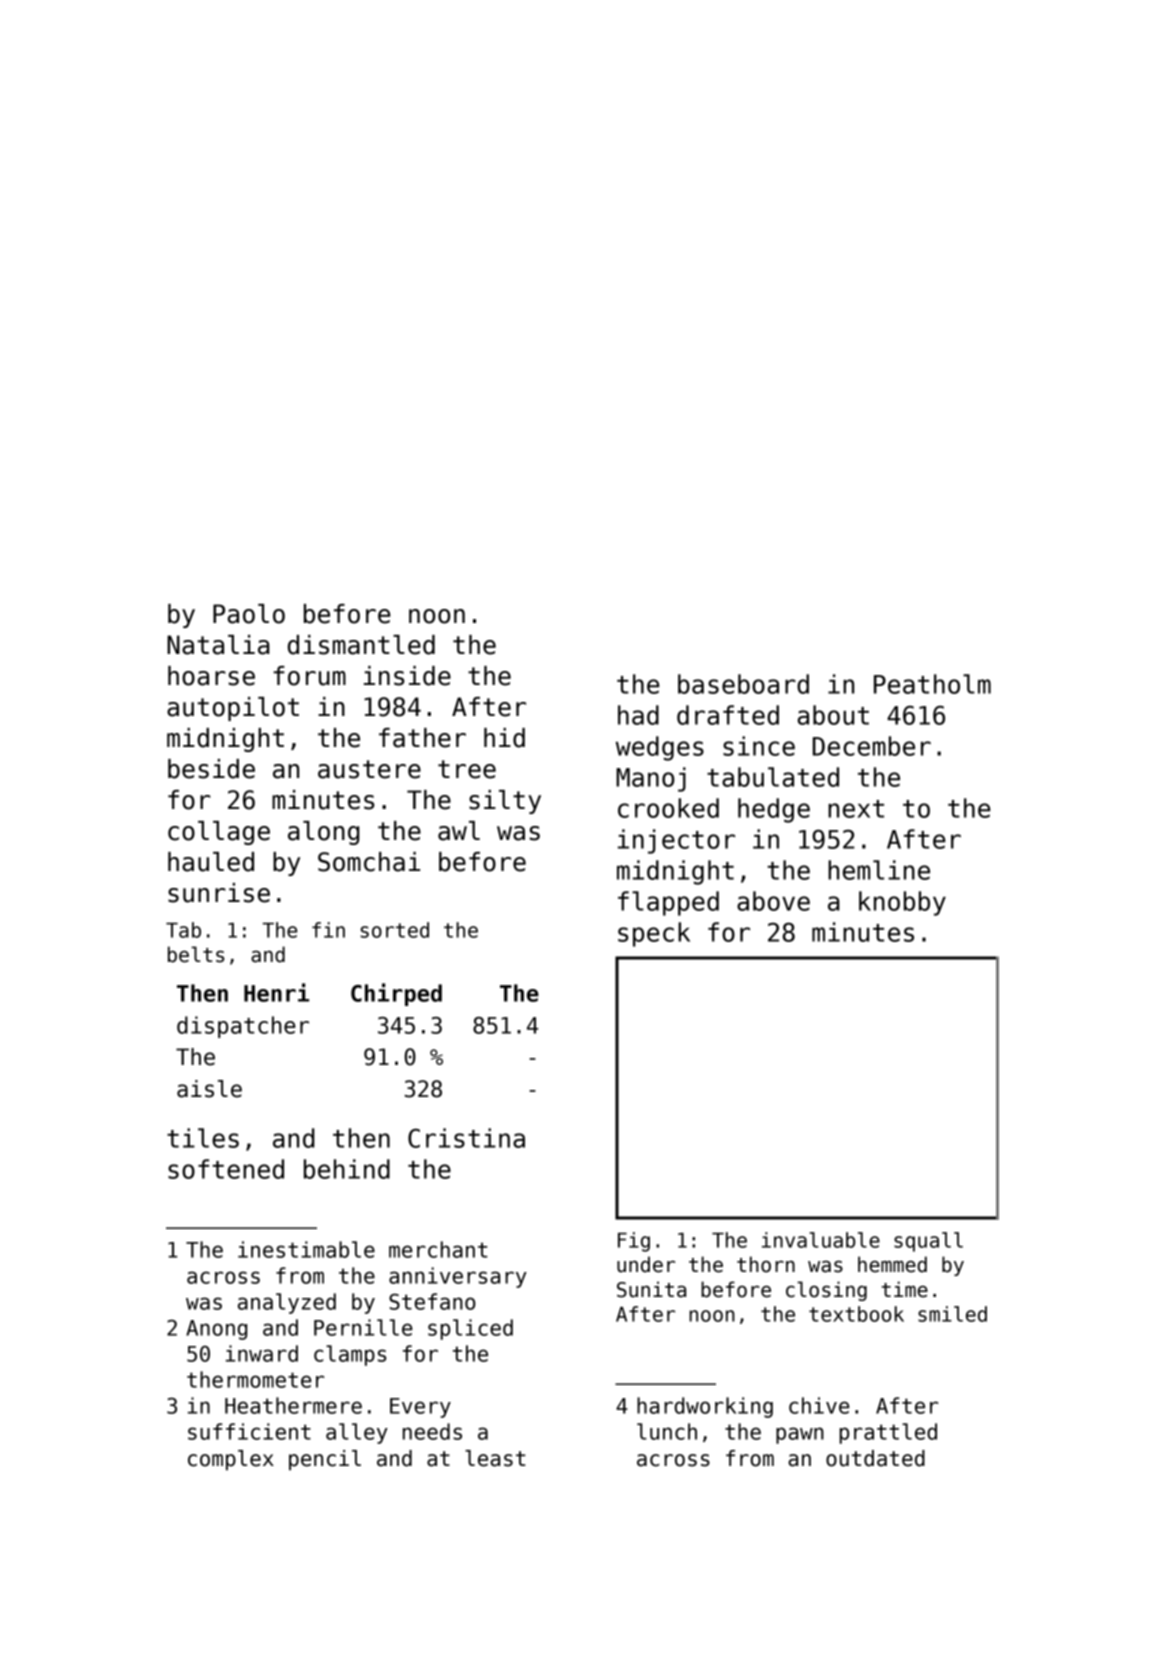 The width and height of the document is (1165, 1654). What do you see at coordinates (932, 684) in the document?
I see `Peatholm` at bounding box center [932, 684].
